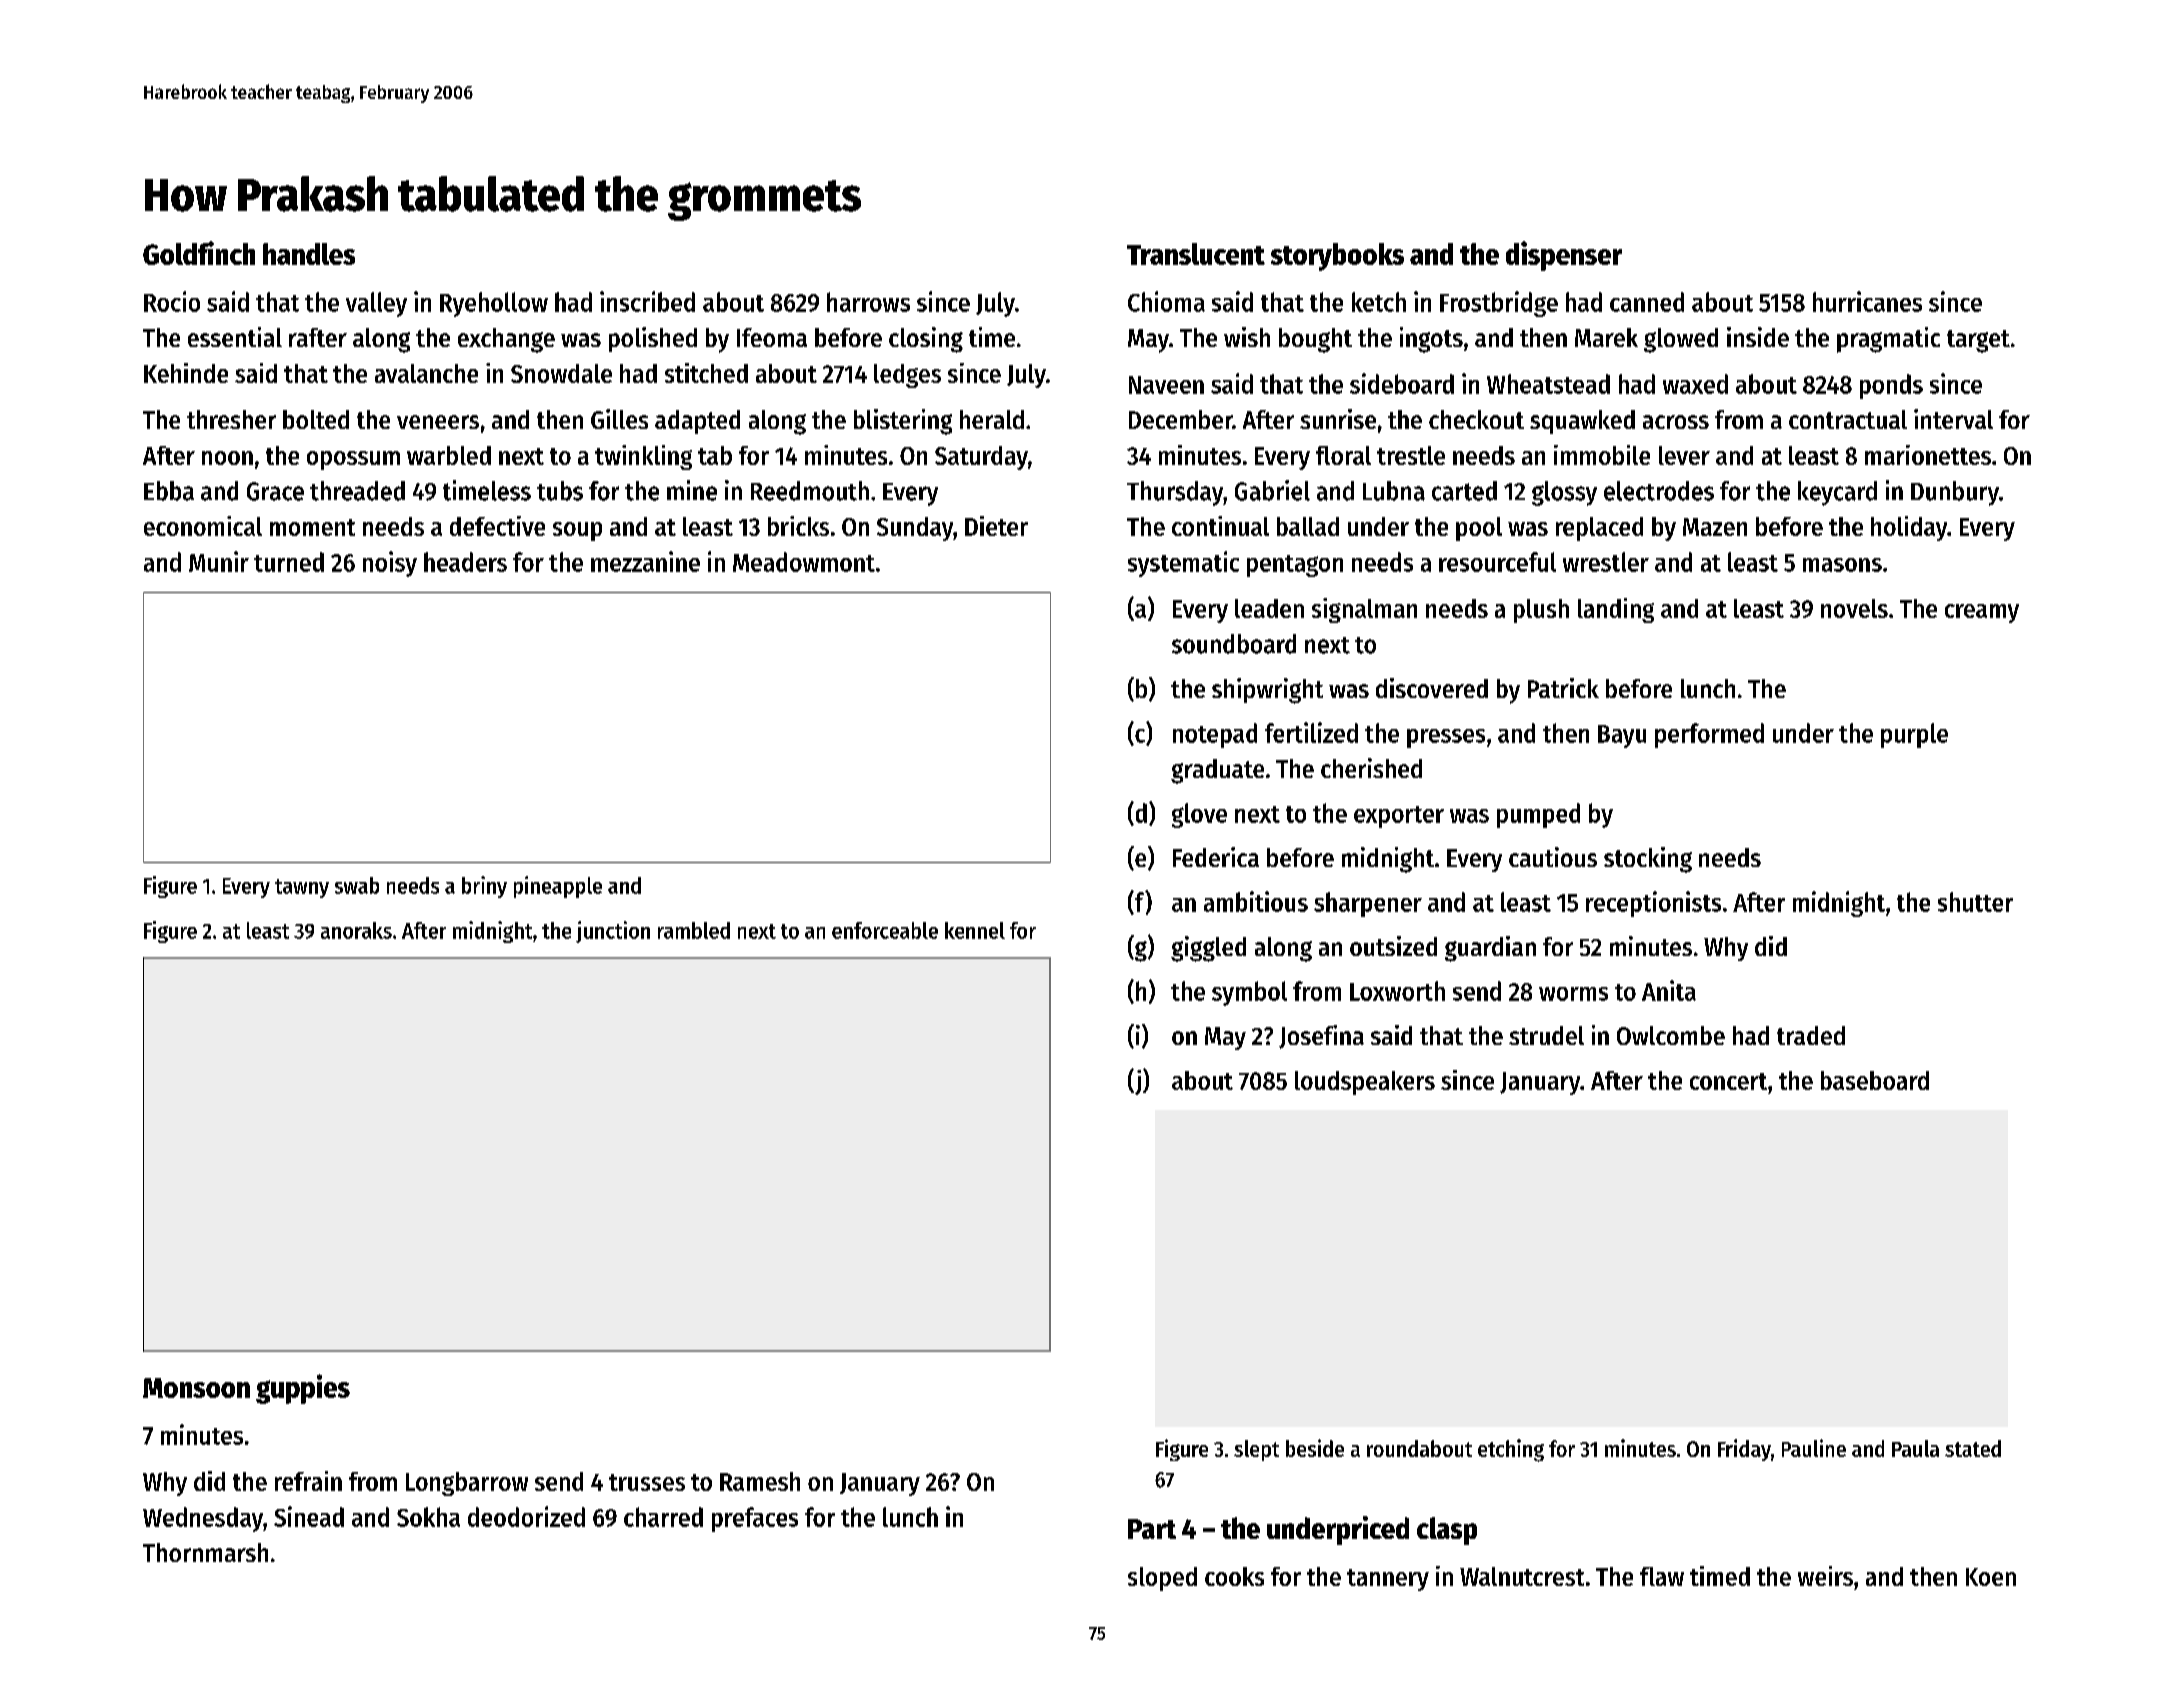 The image size is (2178, 1683). I want to click on Translucent, so click(1196, 254).
